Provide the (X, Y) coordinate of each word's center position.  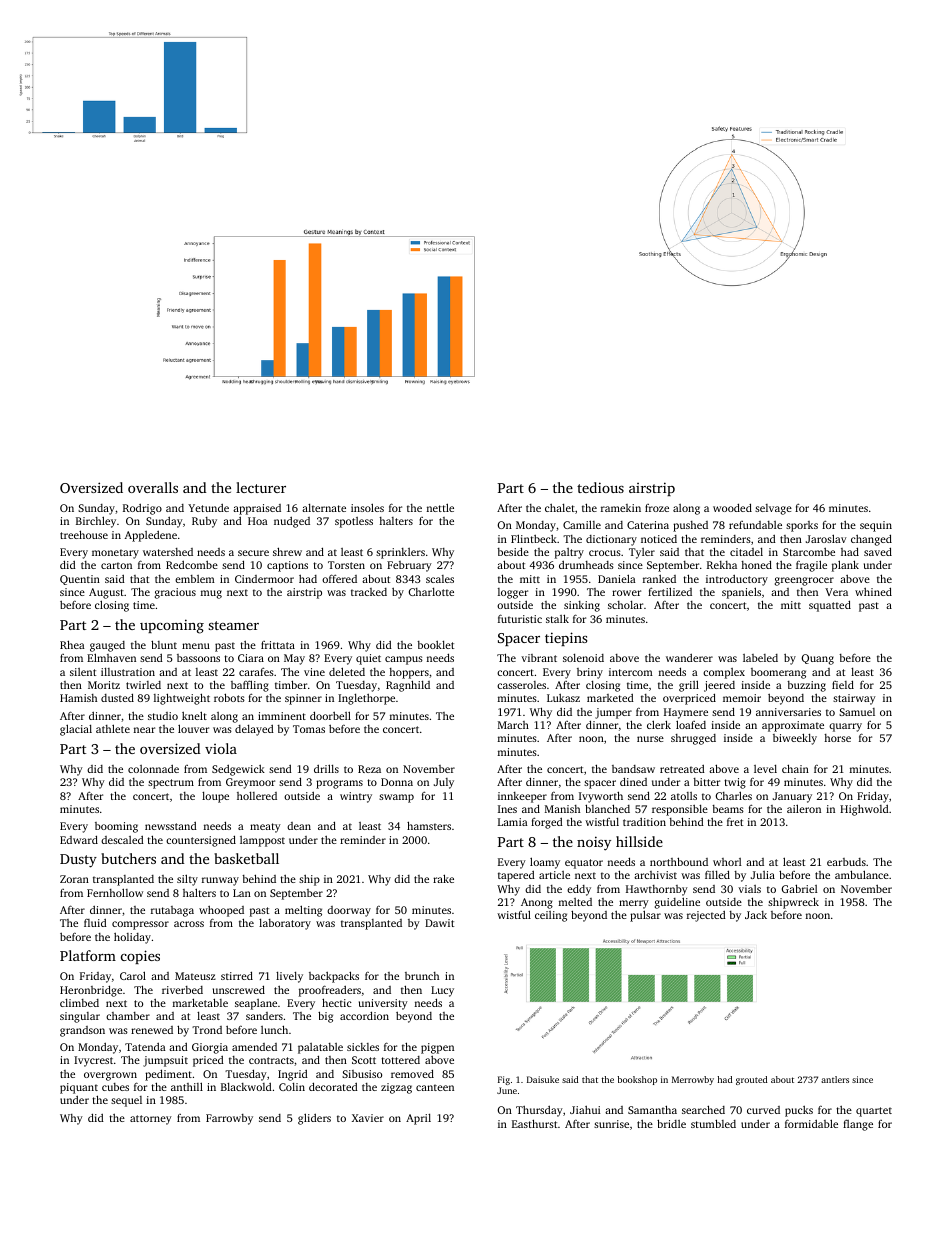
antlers (835, 1079)
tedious (600, 487)
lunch (274, 1029)
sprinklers (400, 553)
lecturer (261, 487)
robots (229, 697)
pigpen (437, 1048)
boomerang (778, 673)
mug (211, 594)
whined (873, 591)
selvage (773, 509)
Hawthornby (657, 890)
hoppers (409, 673)
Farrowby (229, 1119)
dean (299, 826)
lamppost (262, 841)
